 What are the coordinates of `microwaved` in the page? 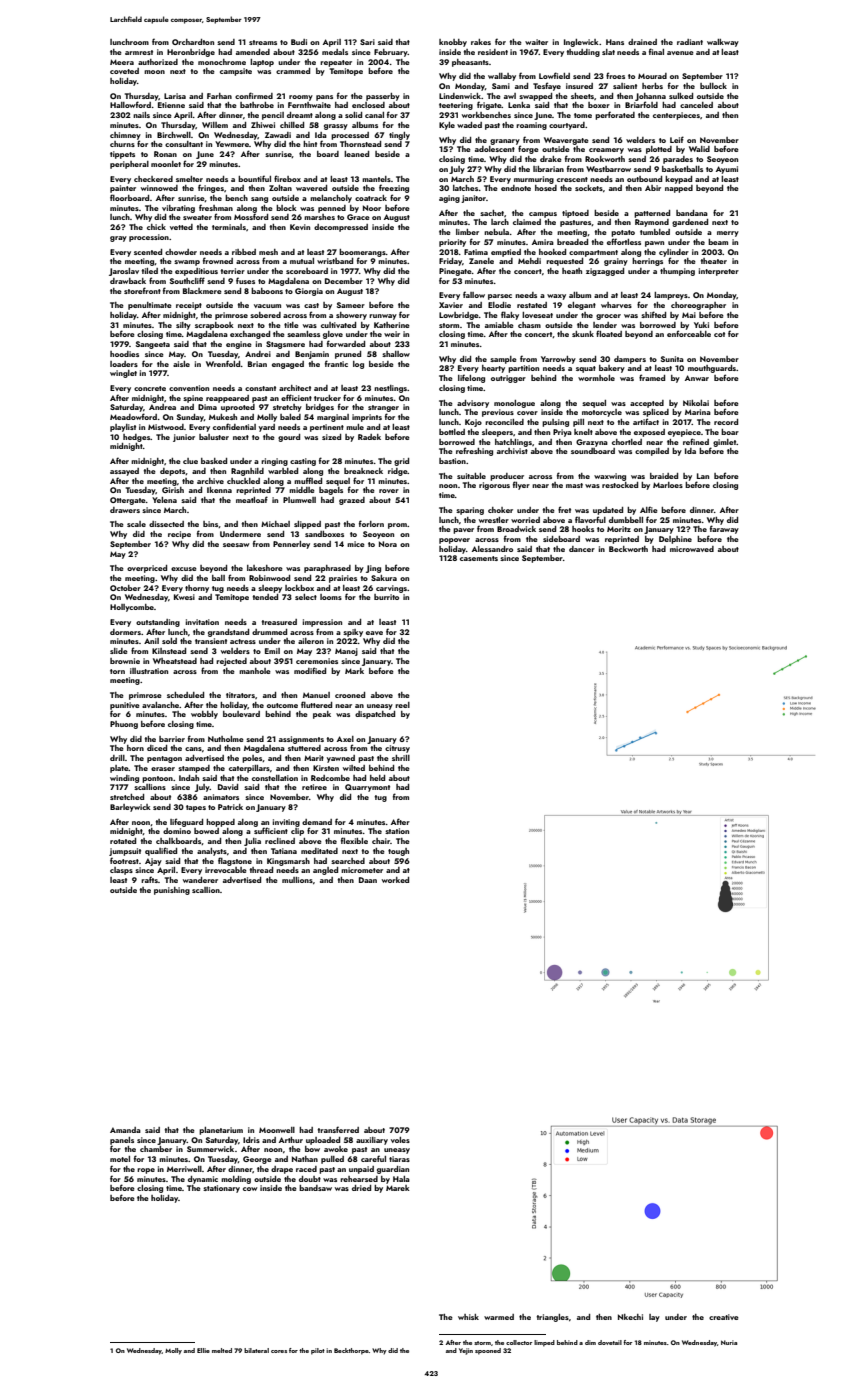 It's located at (692, 549).
